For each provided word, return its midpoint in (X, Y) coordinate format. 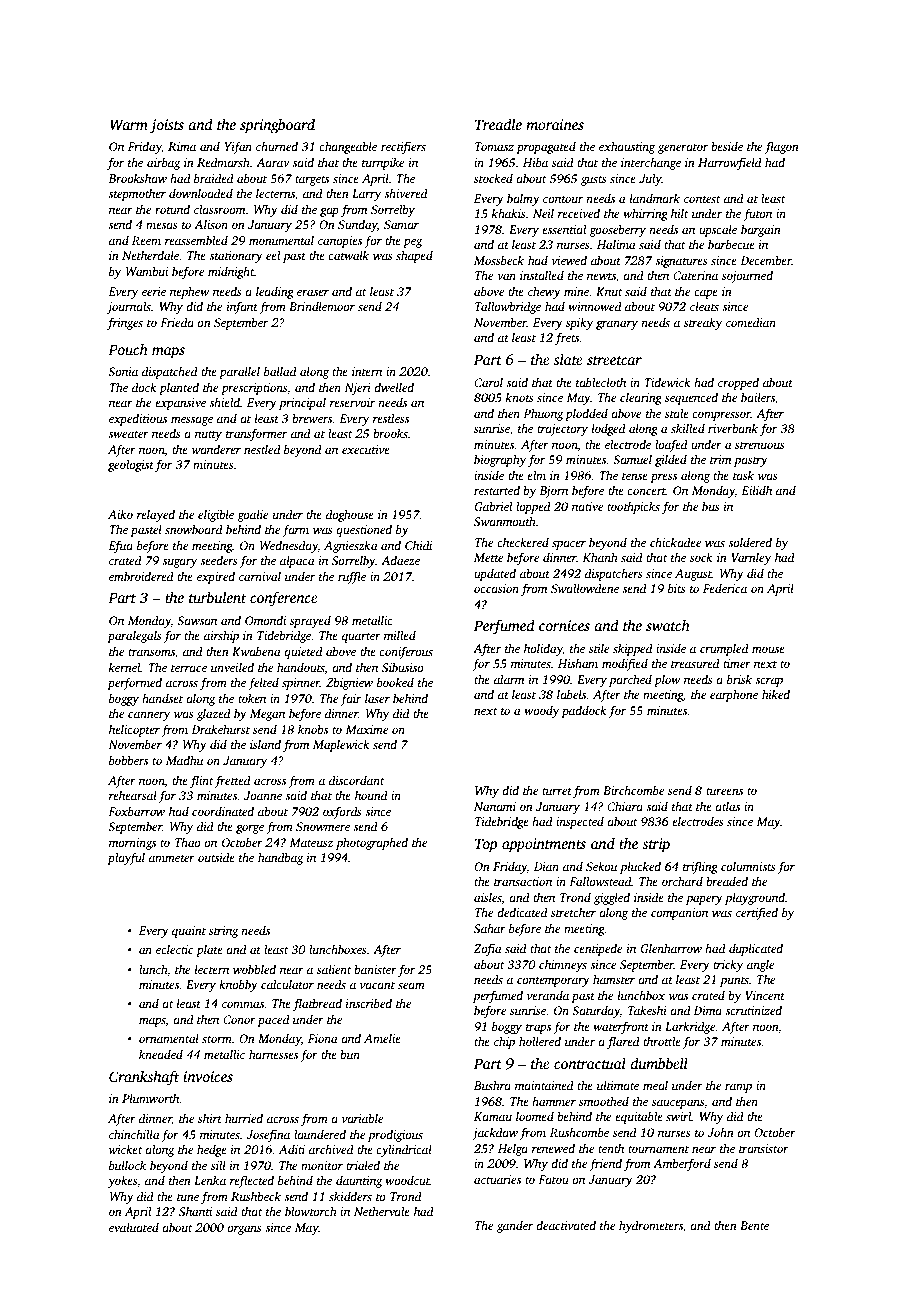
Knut (609, 291)
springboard (277, 126)
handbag (280, 858)
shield (224, 402)
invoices (208, 1076)
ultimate (618, 1085)
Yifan (238, 147)
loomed (535, 1116)
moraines (555, 124)
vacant (377, 985)
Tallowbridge (508, 307)
